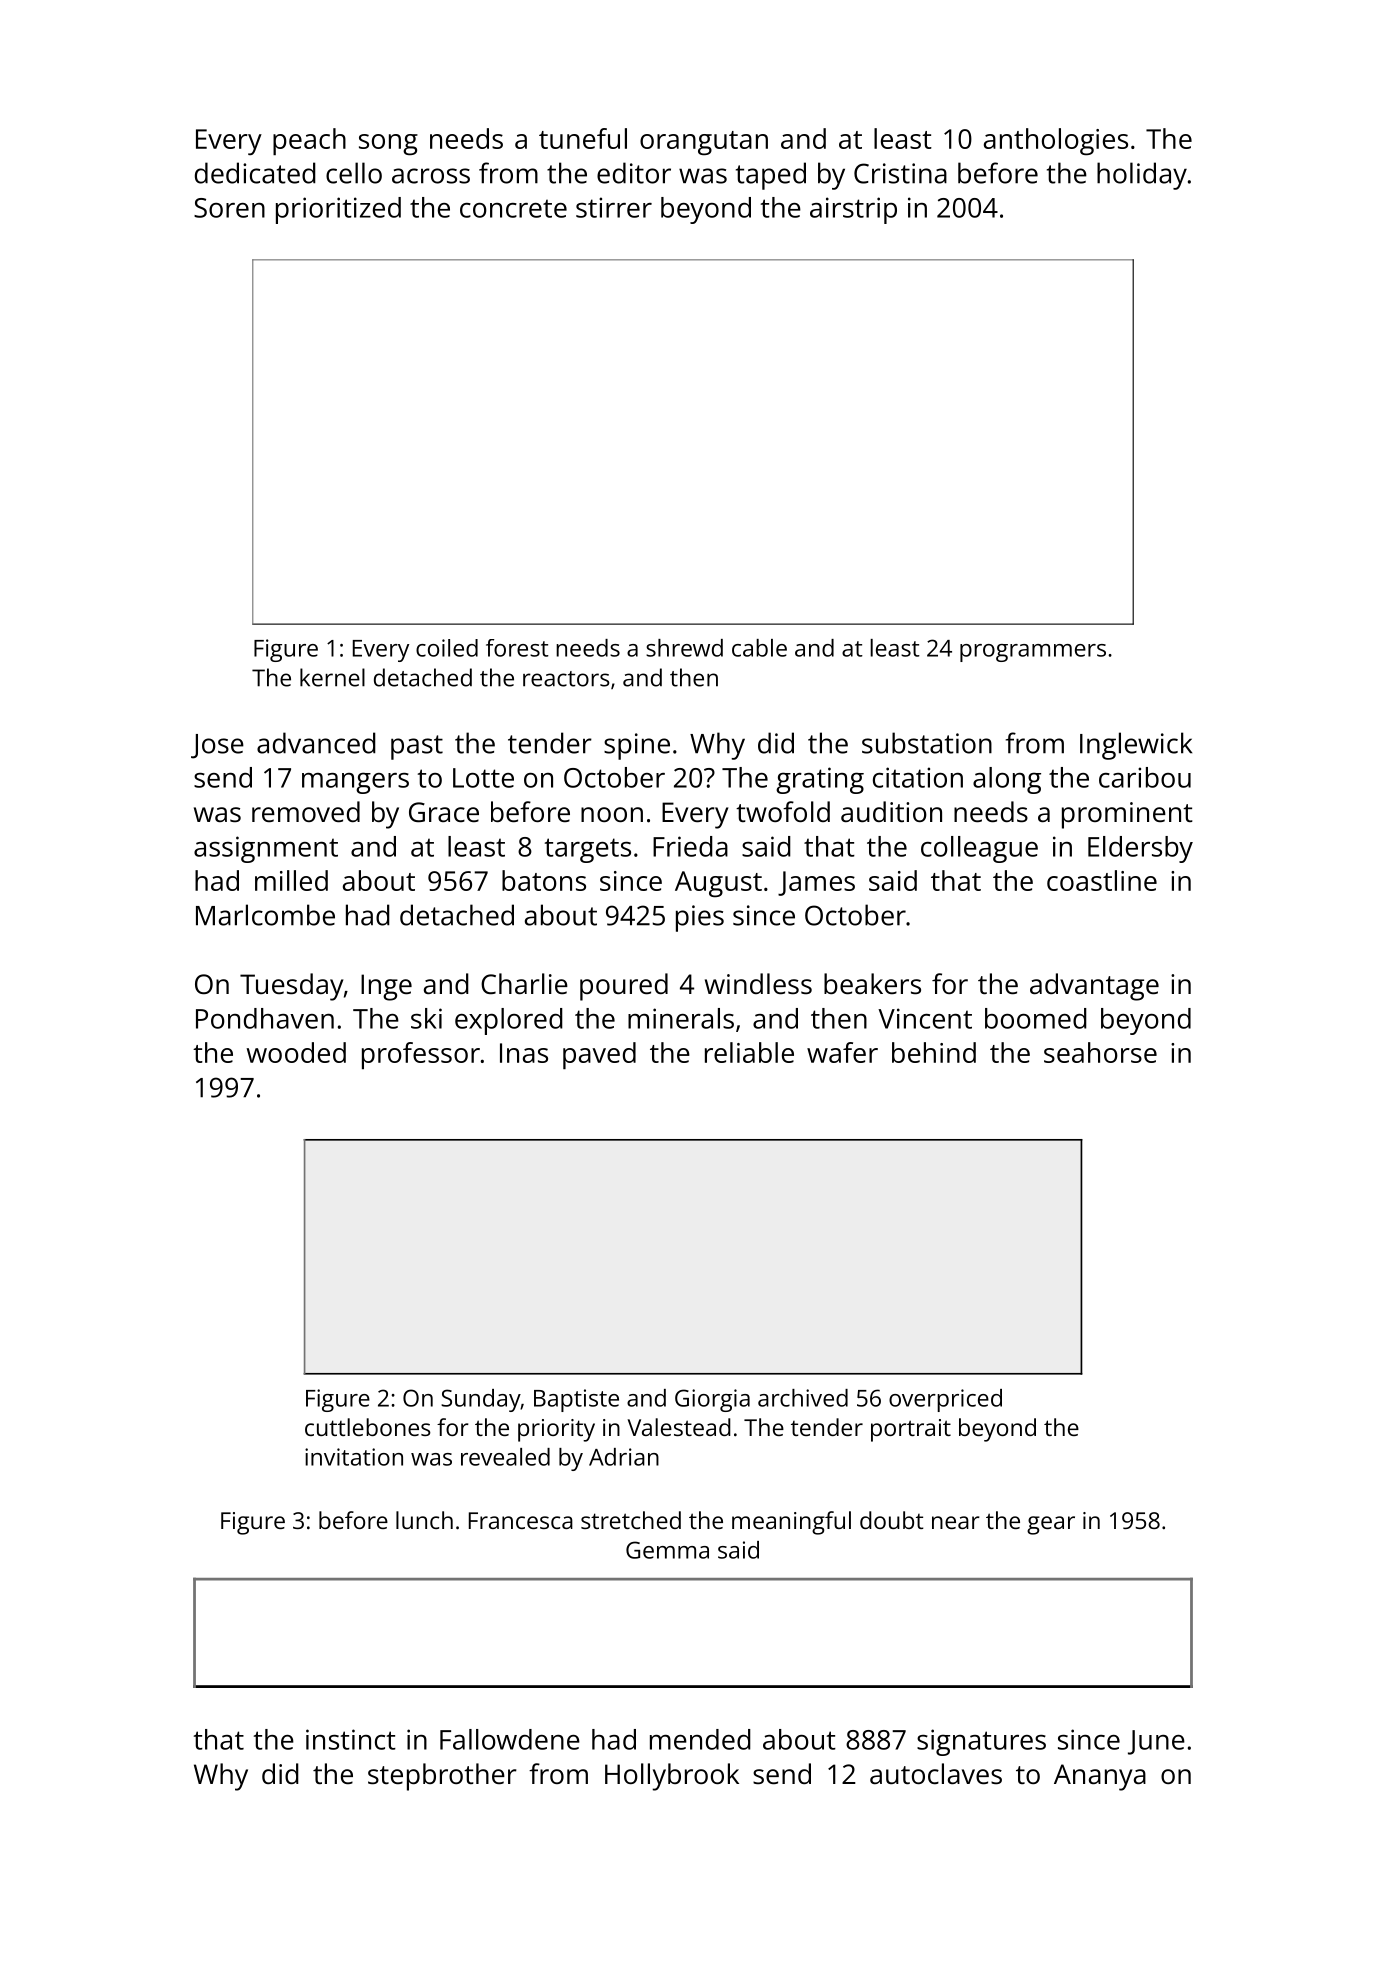 The image size is (1386, 1969). Describe the element at coordinates (338, 210) in the page. I see `prioritized` at that location.
